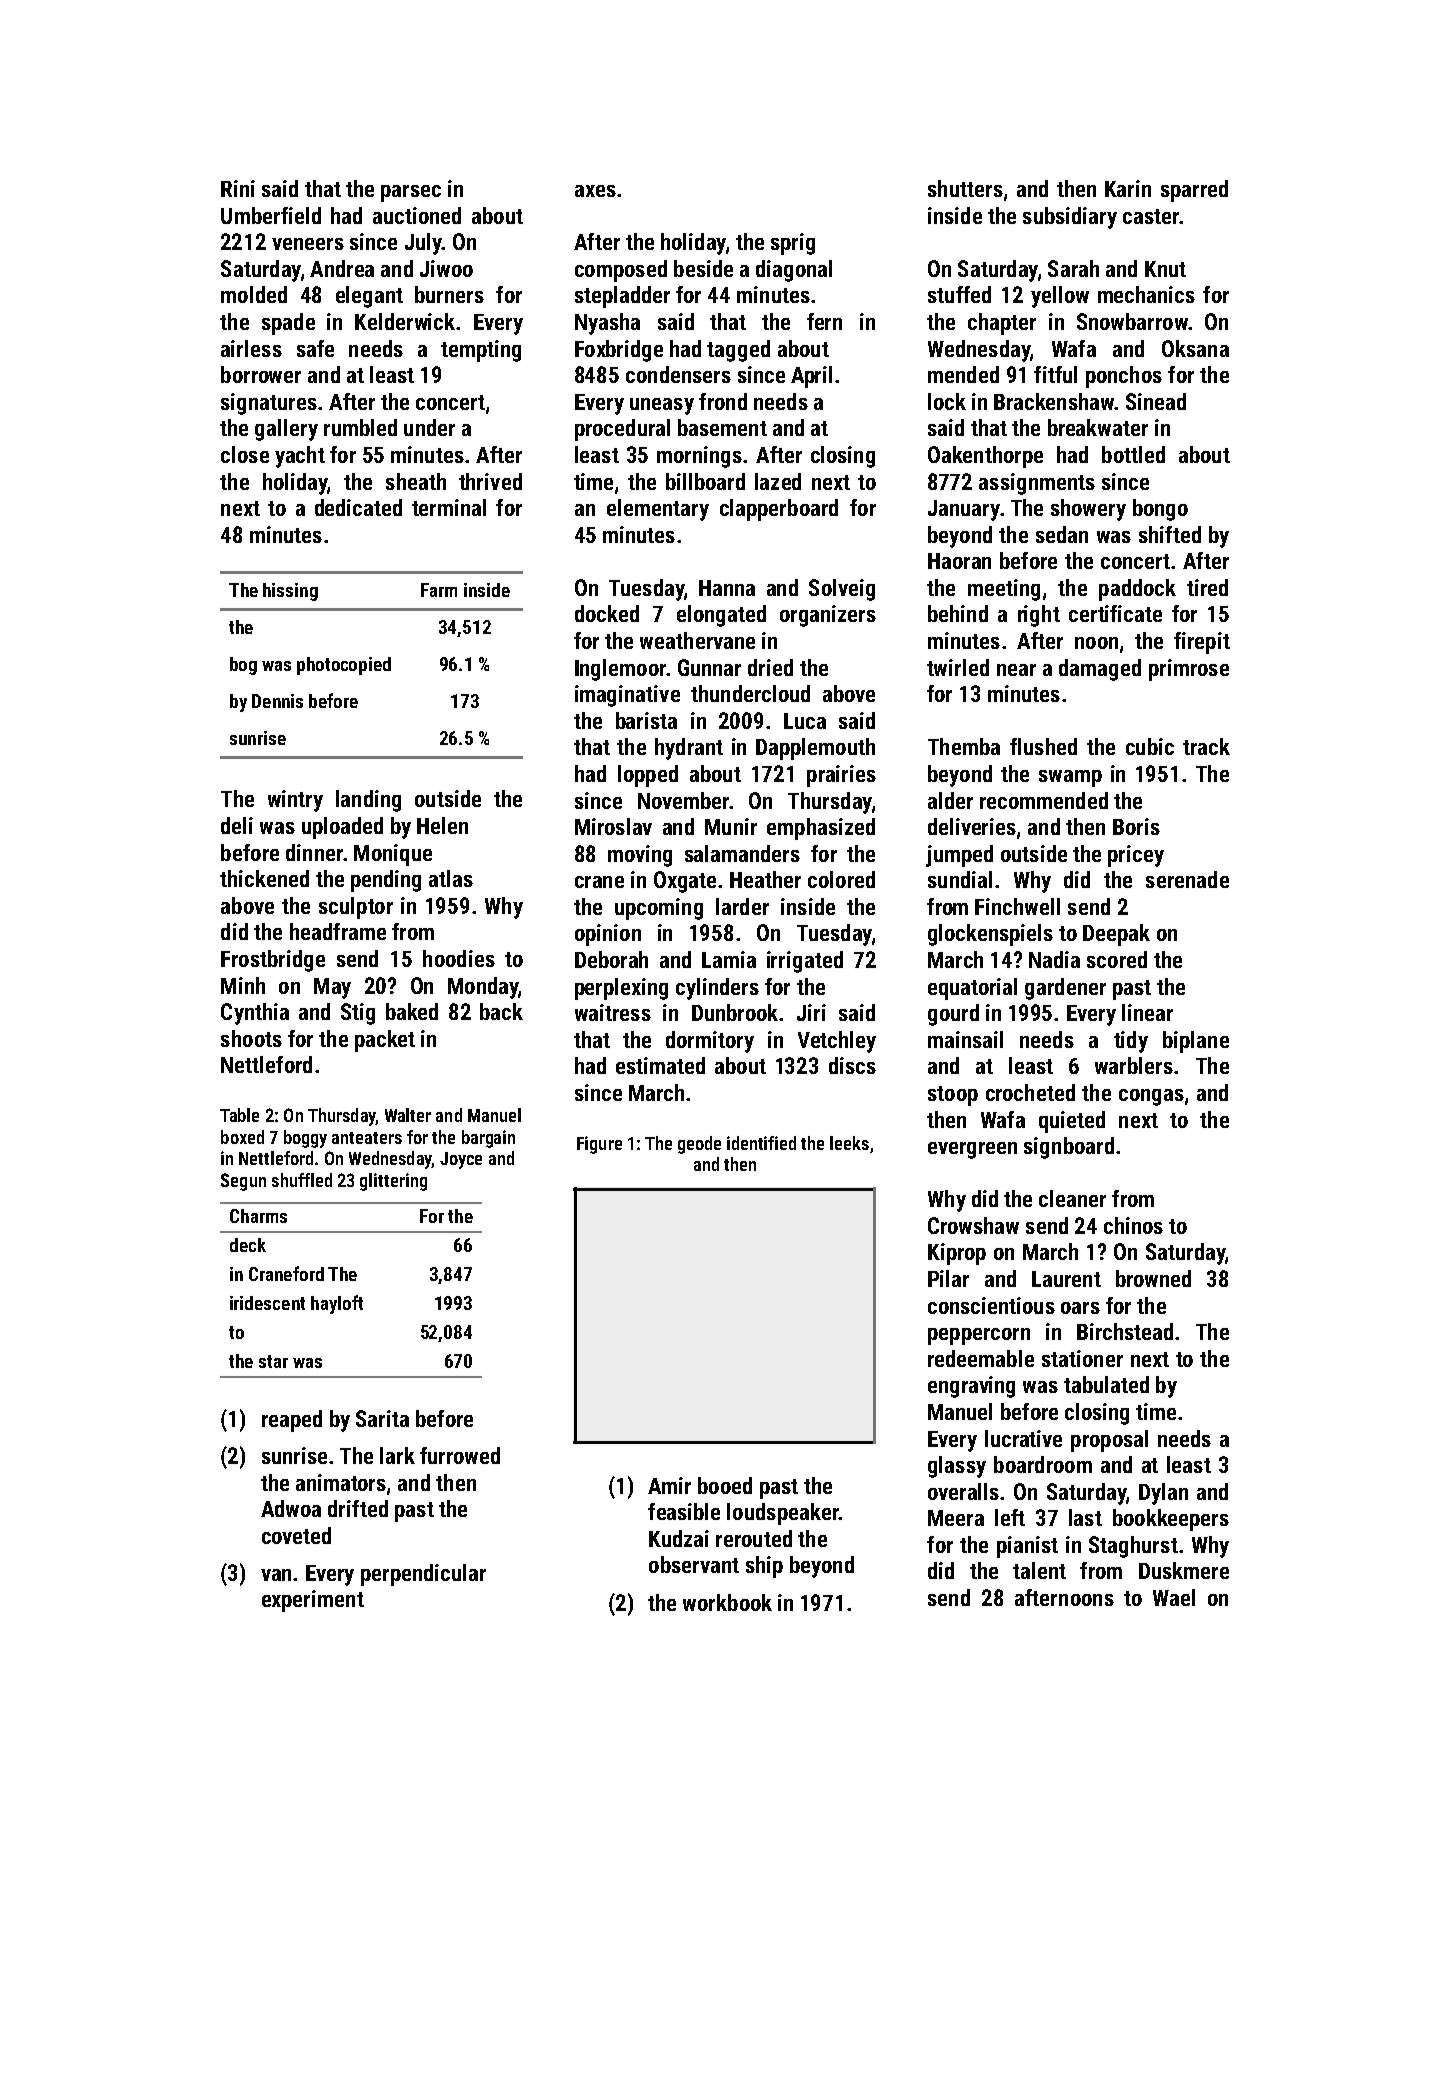 This screenshot has width=1450, height=2100. I want to click on experiment, so click(313, 1601).
